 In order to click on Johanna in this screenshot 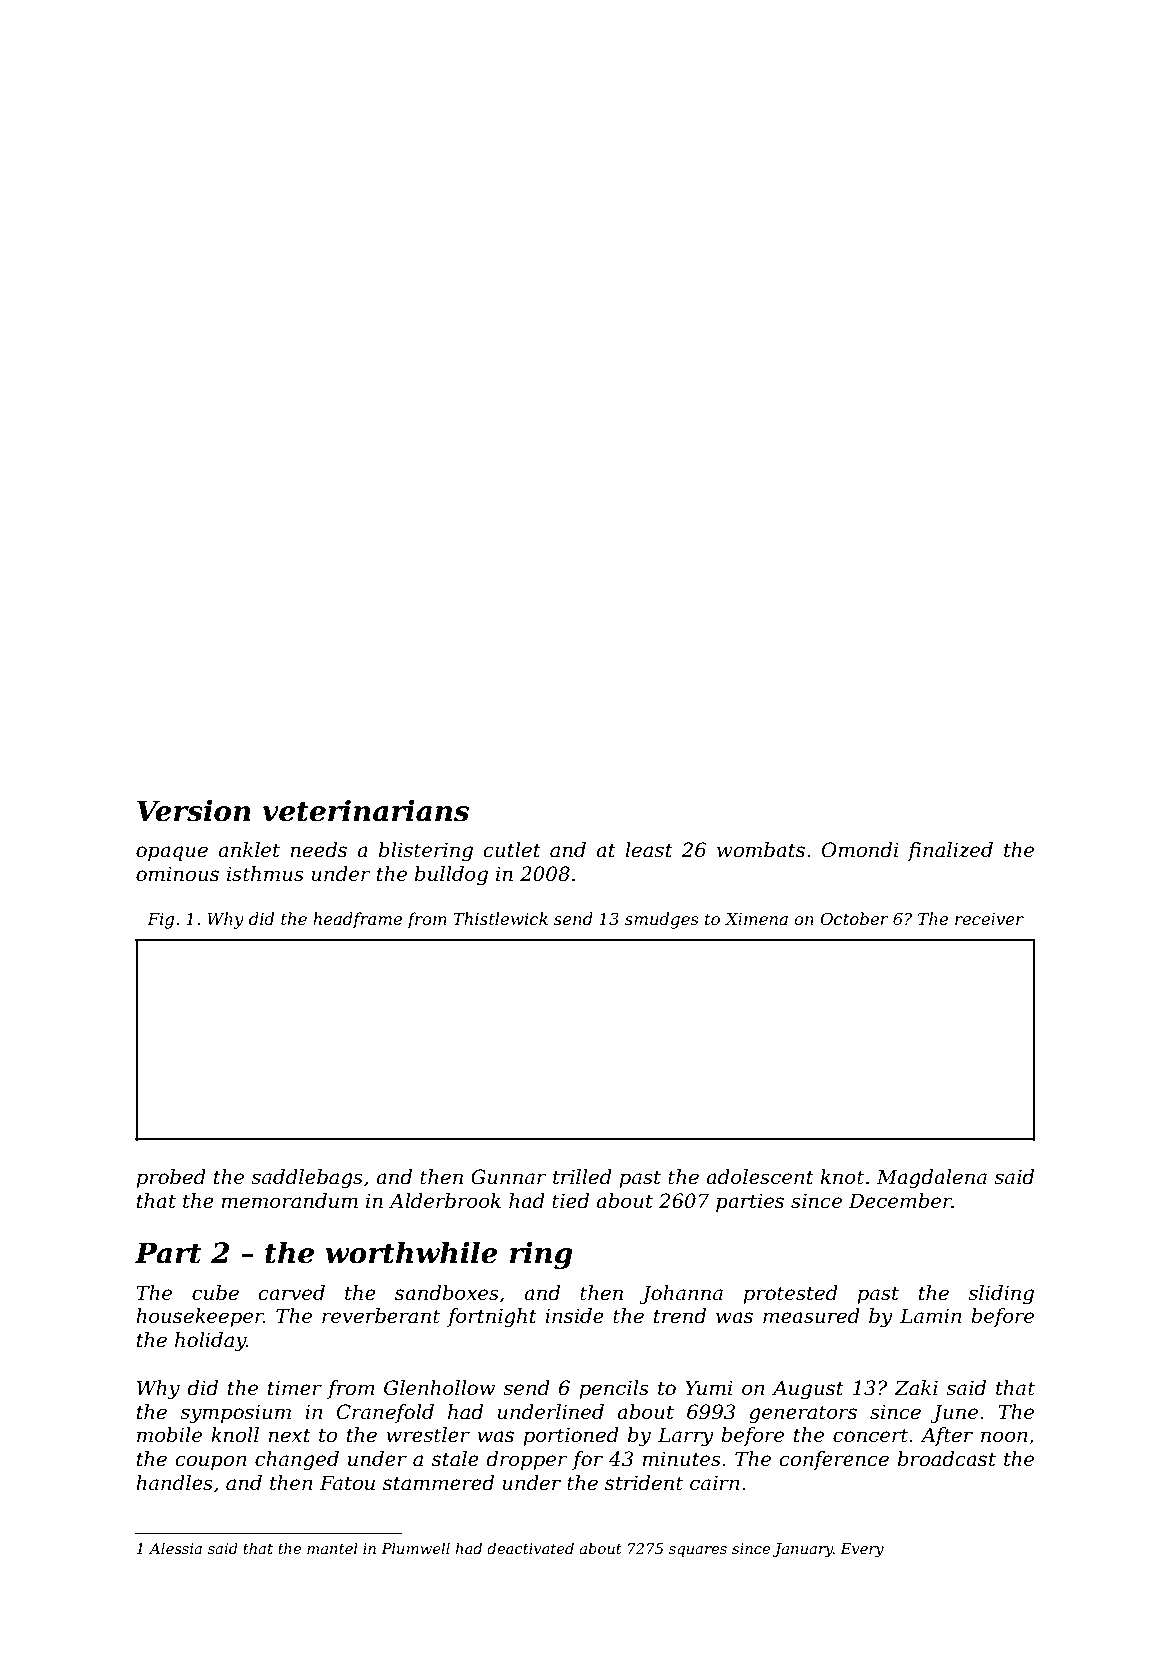, I will do `click(681, 1294)`.
